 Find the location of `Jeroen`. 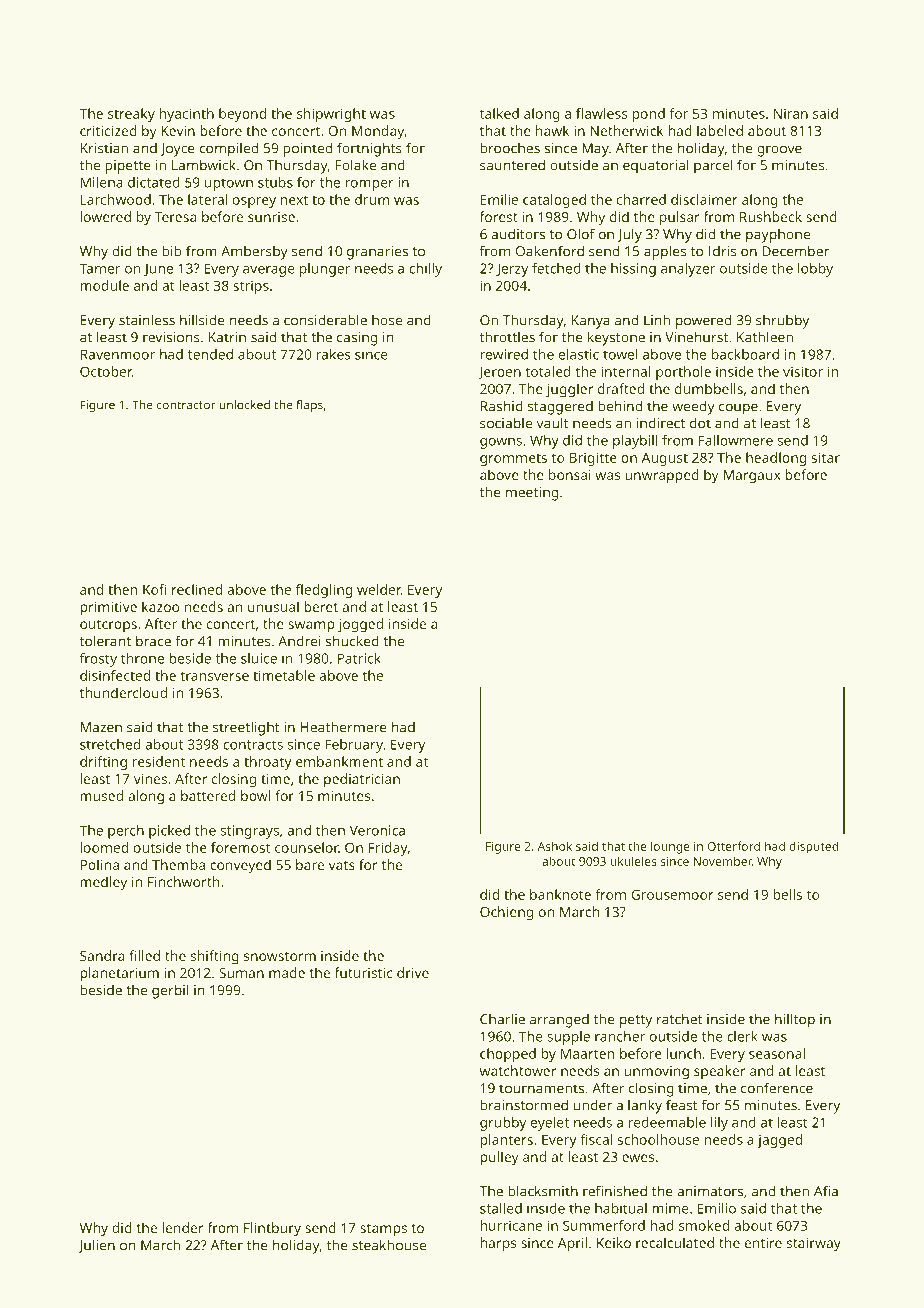

Jeroen is located at coordinates (499, 373).
